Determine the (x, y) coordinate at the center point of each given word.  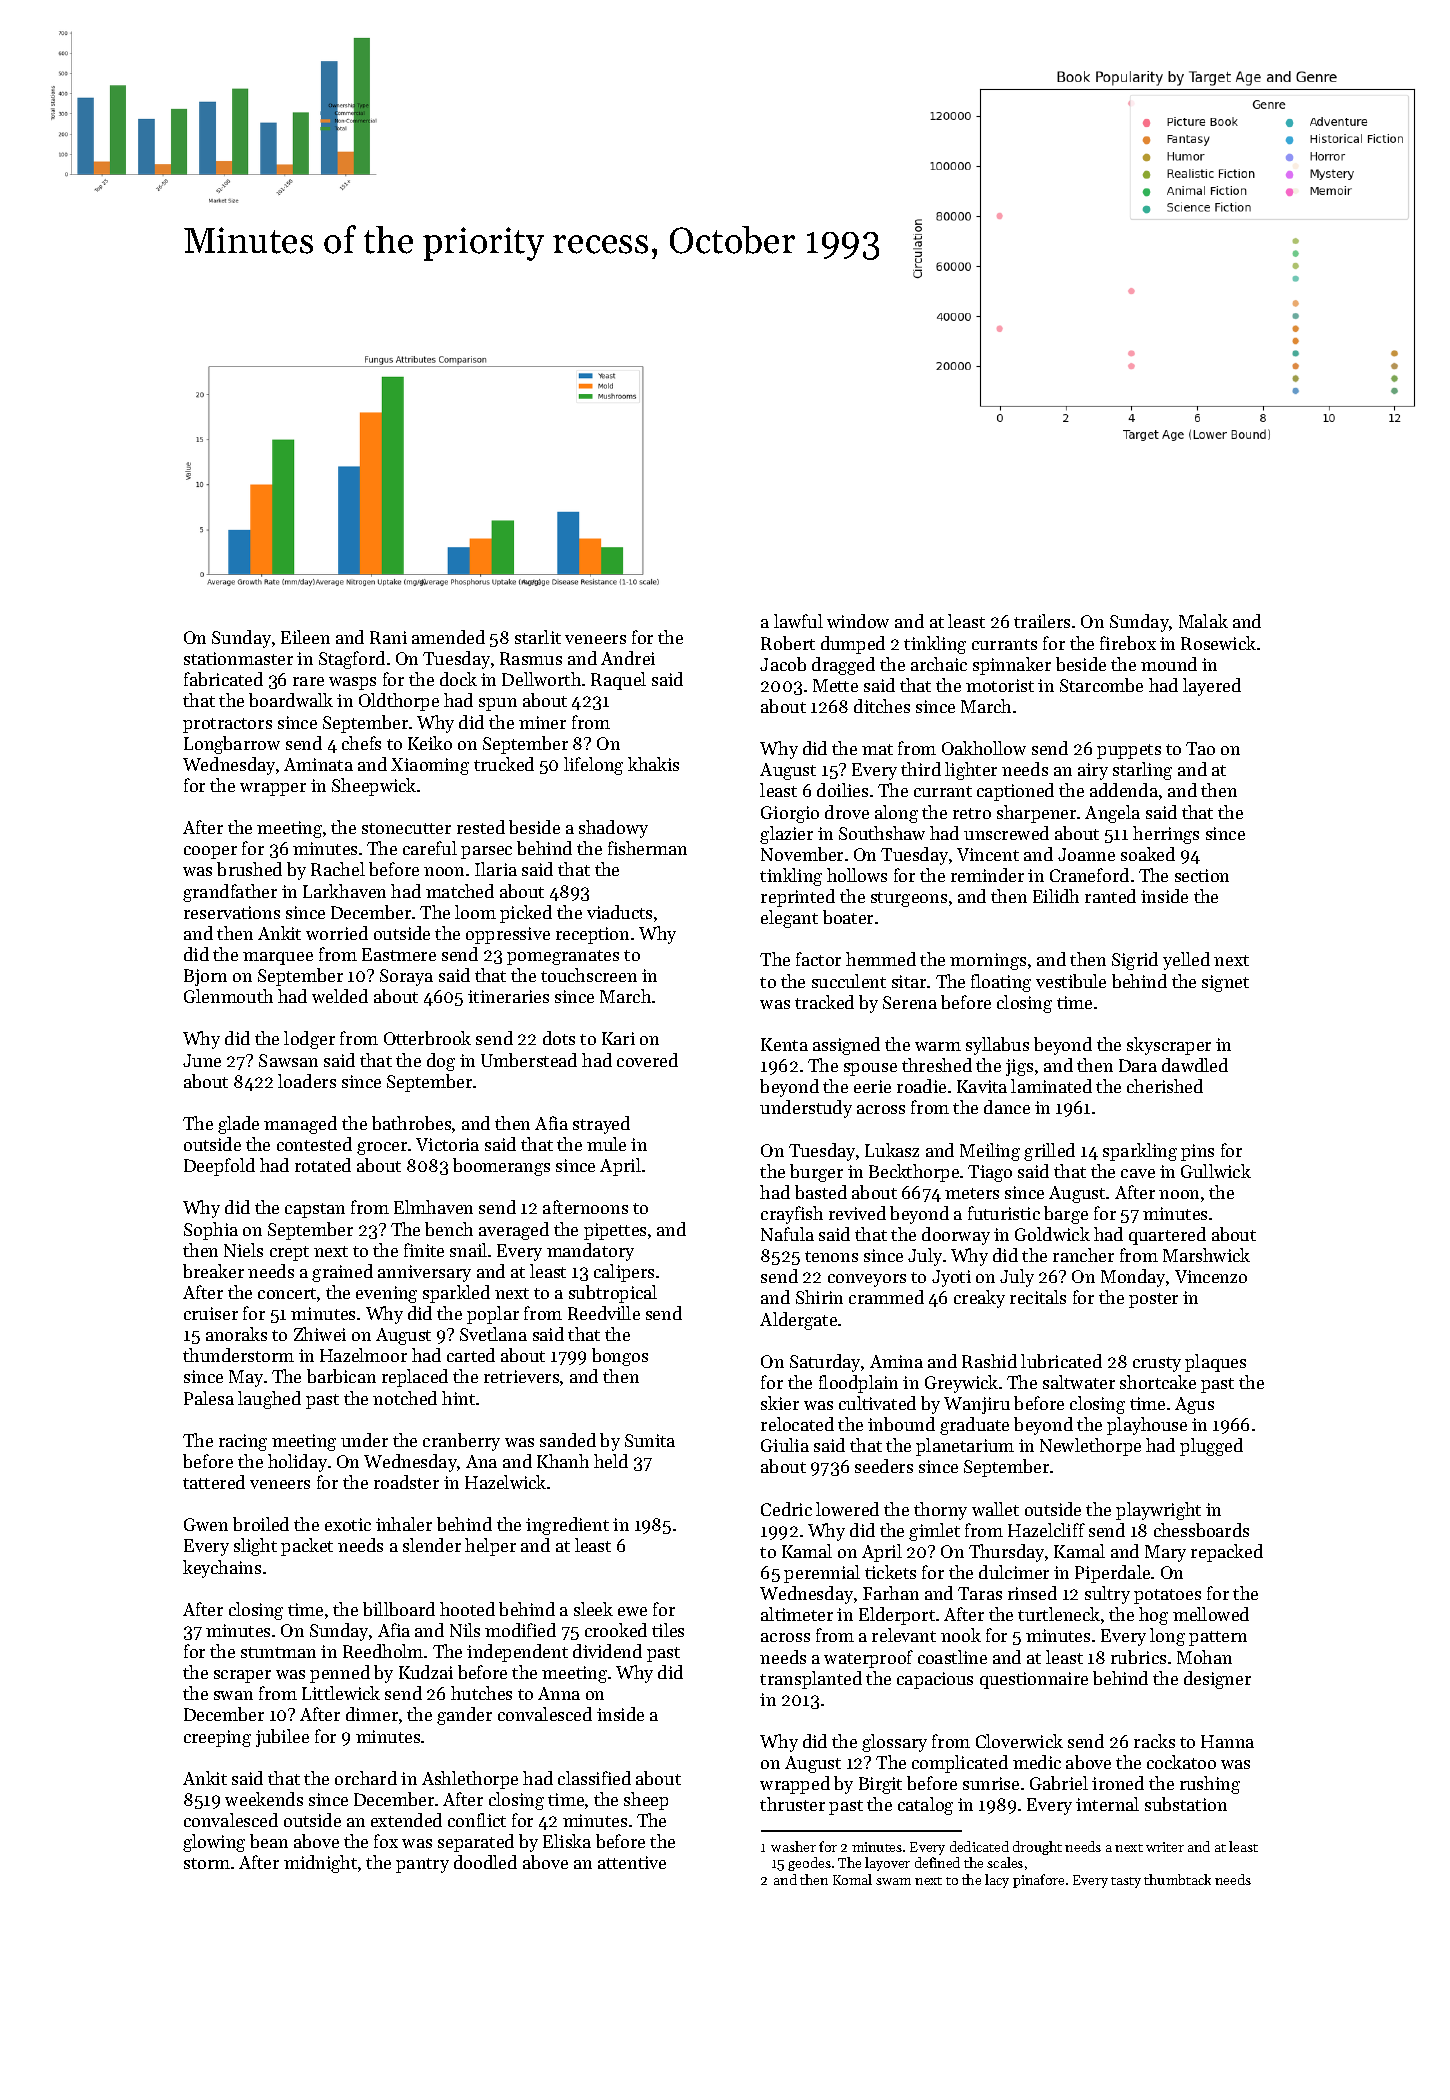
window (858, 621)
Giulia (785, 1445)
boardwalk (291, 700)
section (1202, 875)
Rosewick (1218, 643)
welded (340, 996)
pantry (422, 1865)
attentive (632, 1862)
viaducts (619, 912)
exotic (348, 1524)
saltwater (1079, 1382)
